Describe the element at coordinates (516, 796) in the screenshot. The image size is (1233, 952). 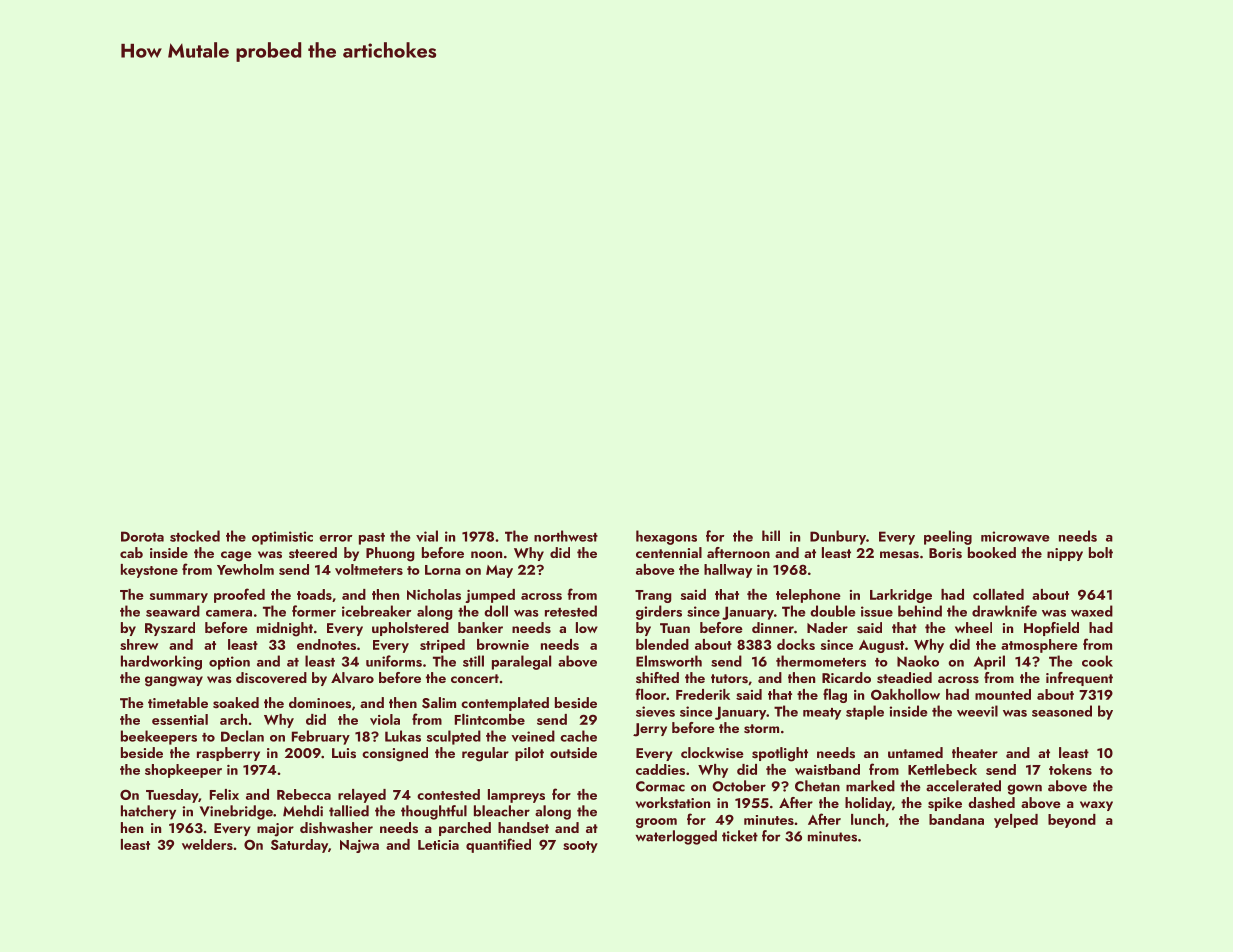
I see `lampreys` at that location.
